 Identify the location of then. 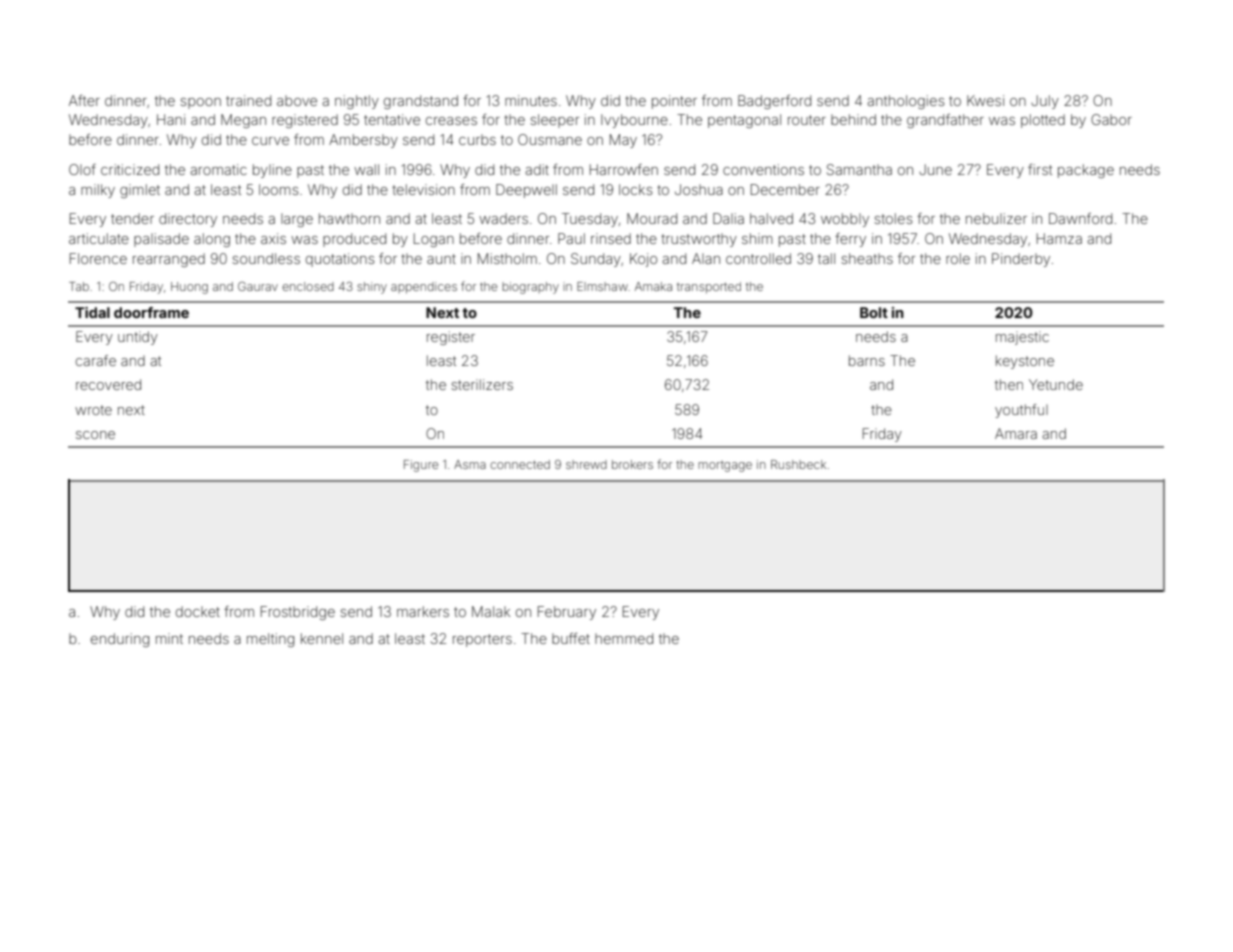
(1009, 384).
